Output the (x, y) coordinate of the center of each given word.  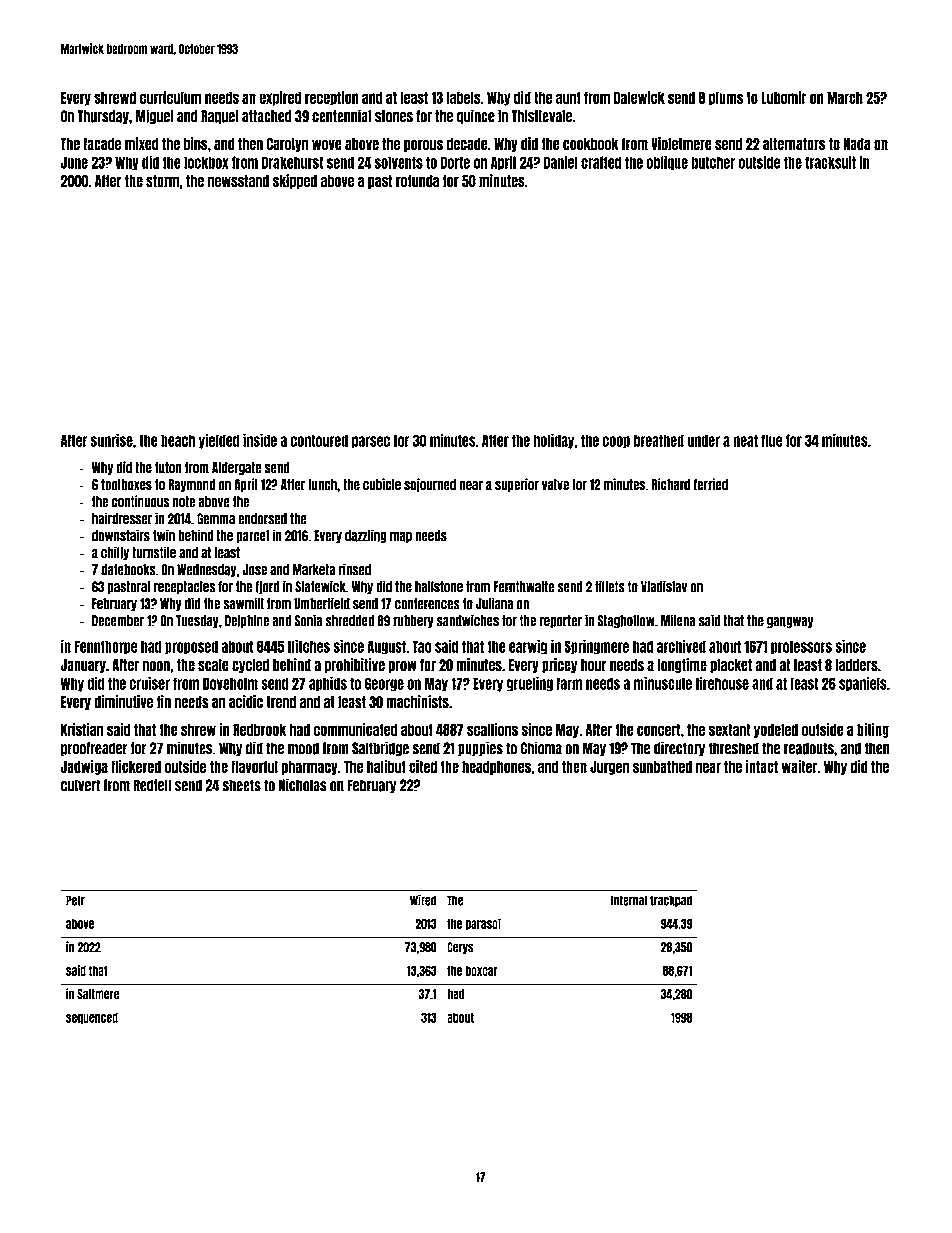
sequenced (92, 1018)
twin (164, 535)
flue (772, 440)
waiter (799, 766)
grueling (530, 684)
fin (164, 702)
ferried (710, 484)
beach (178, 440)
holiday (553, 441)
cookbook (591, 144)
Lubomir (784, 97)
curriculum (170, 97)
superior (517, 485)
